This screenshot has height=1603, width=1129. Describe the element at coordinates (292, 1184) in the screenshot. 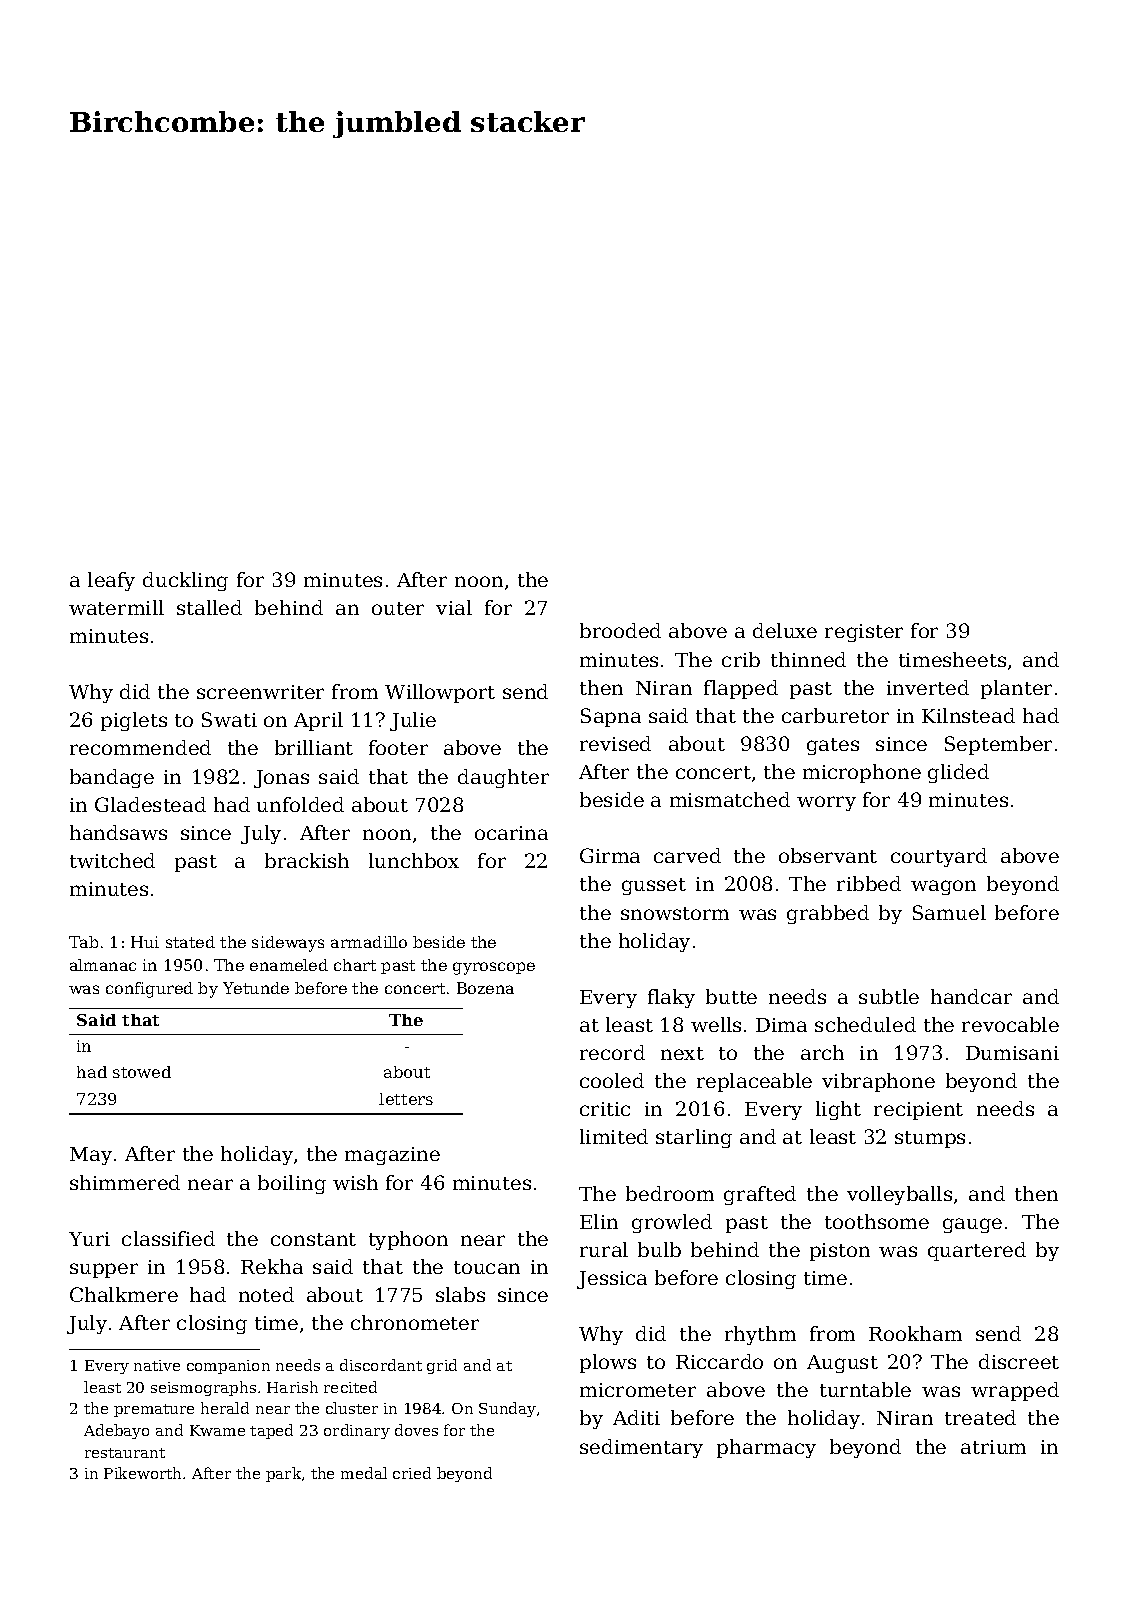

I see `boiling` at that location.
